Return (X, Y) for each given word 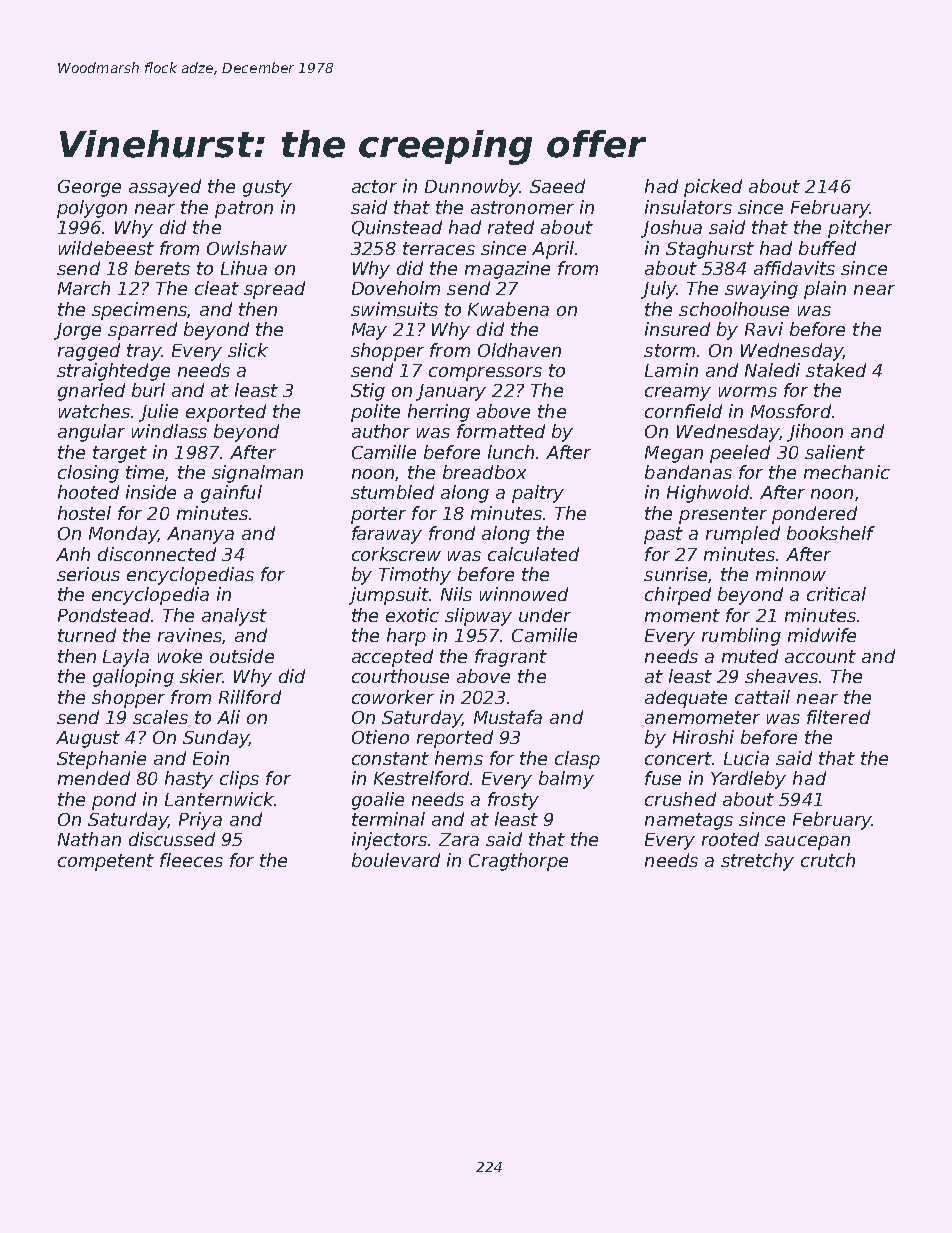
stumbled (392, 492)
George (89, 188)
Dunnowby (472, 188)
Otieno (380, 737)
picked (713, 188)
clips (239, 780)
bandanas (688, 472)
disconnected (157, 554)
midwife (822, 635)
